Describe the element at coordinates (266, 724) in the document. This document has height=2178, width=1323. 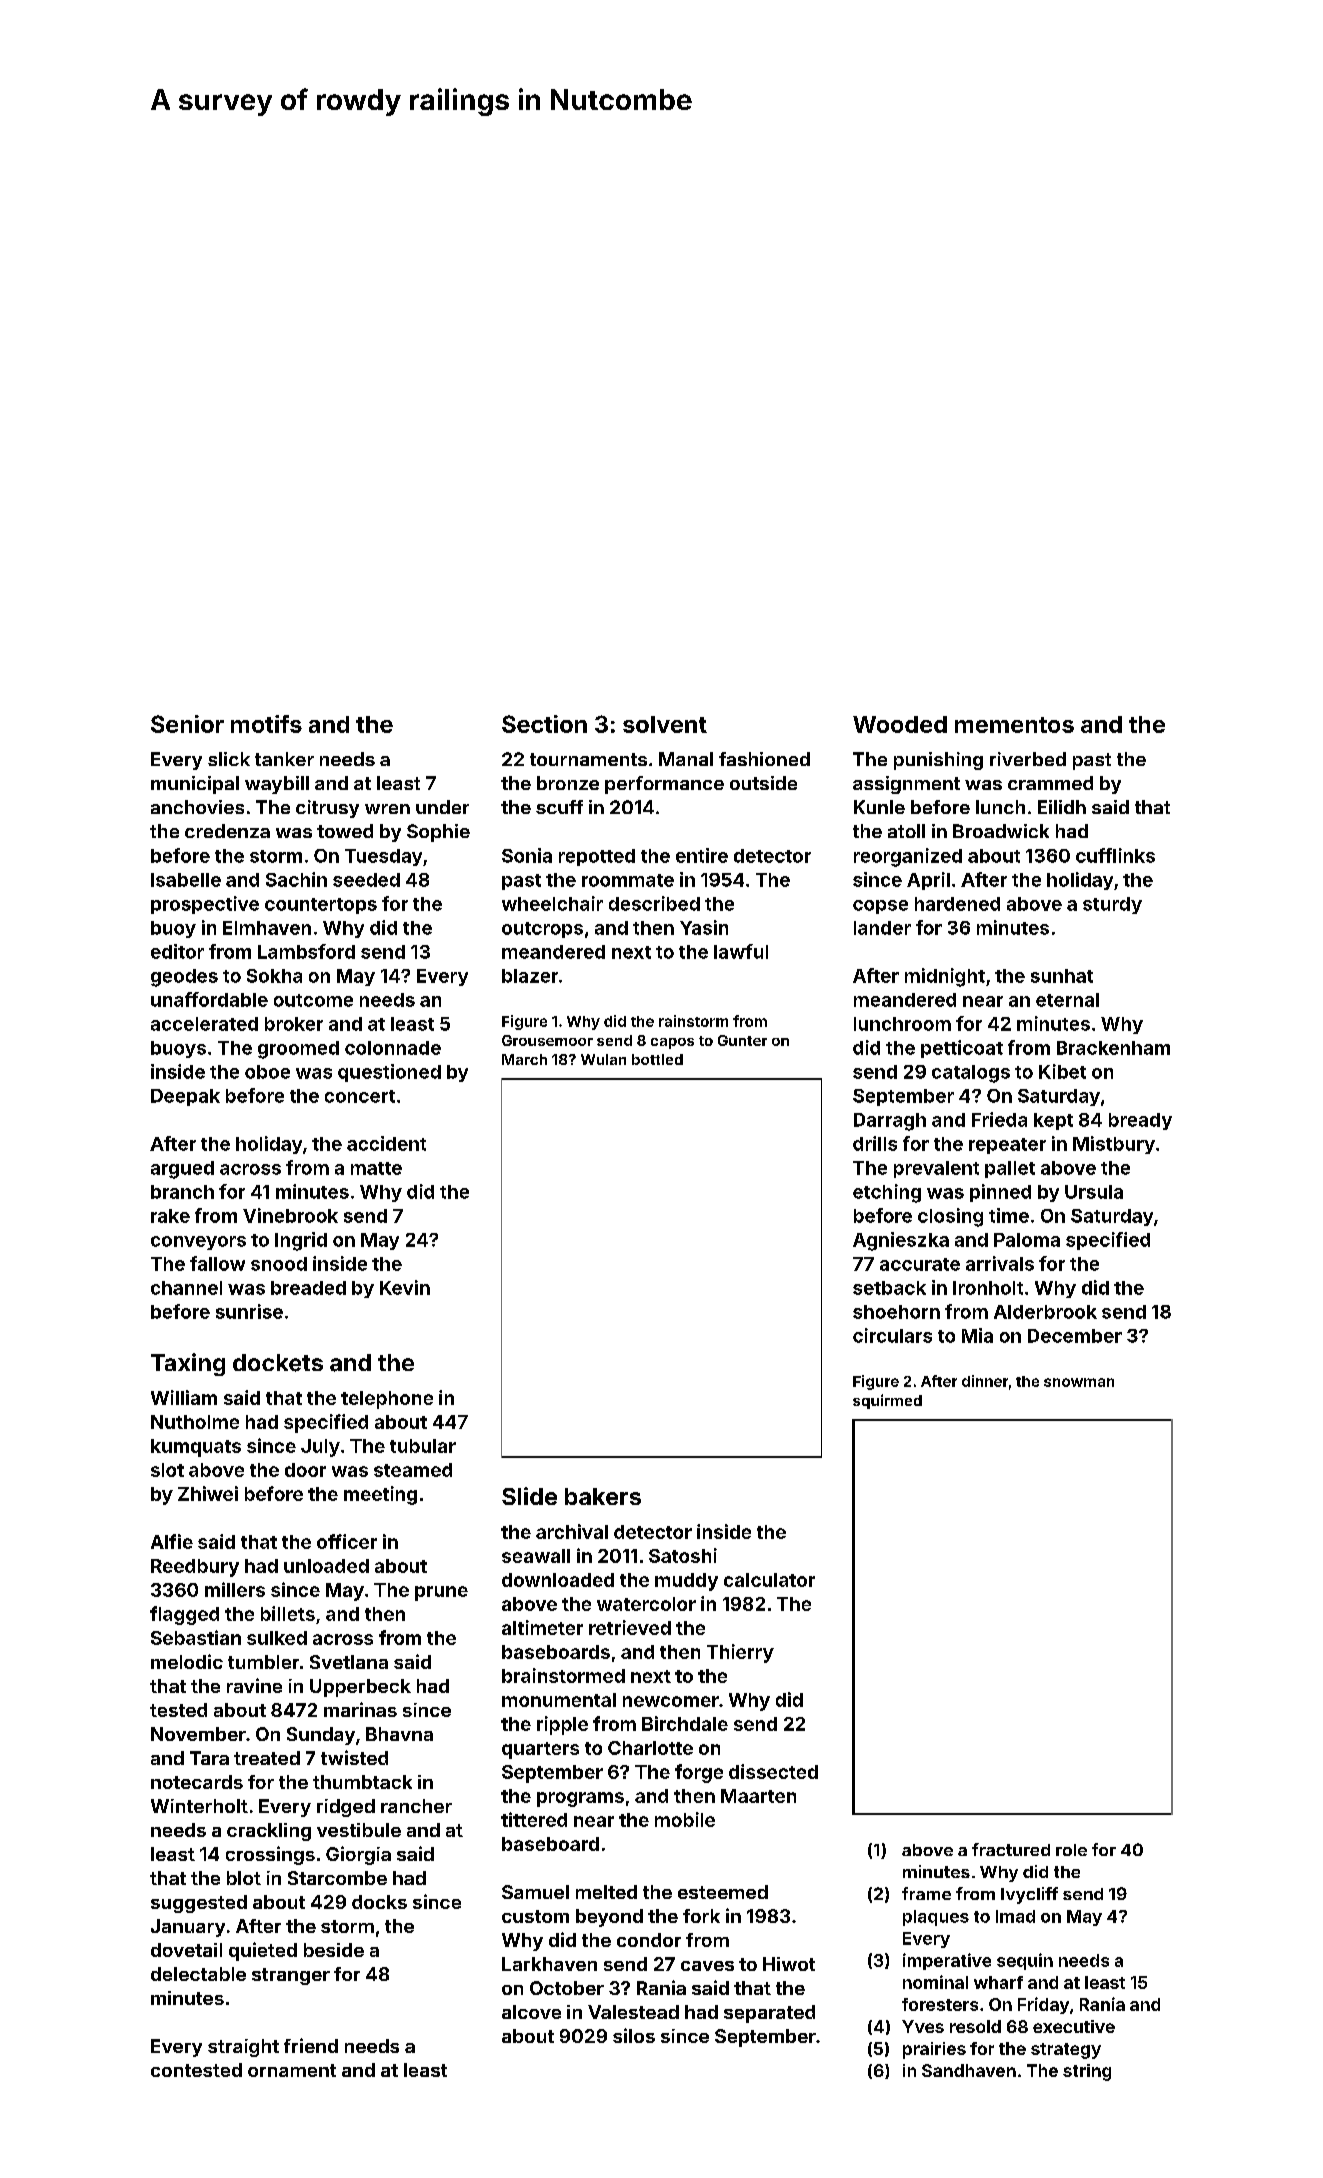
I see `motifs` at that location.
